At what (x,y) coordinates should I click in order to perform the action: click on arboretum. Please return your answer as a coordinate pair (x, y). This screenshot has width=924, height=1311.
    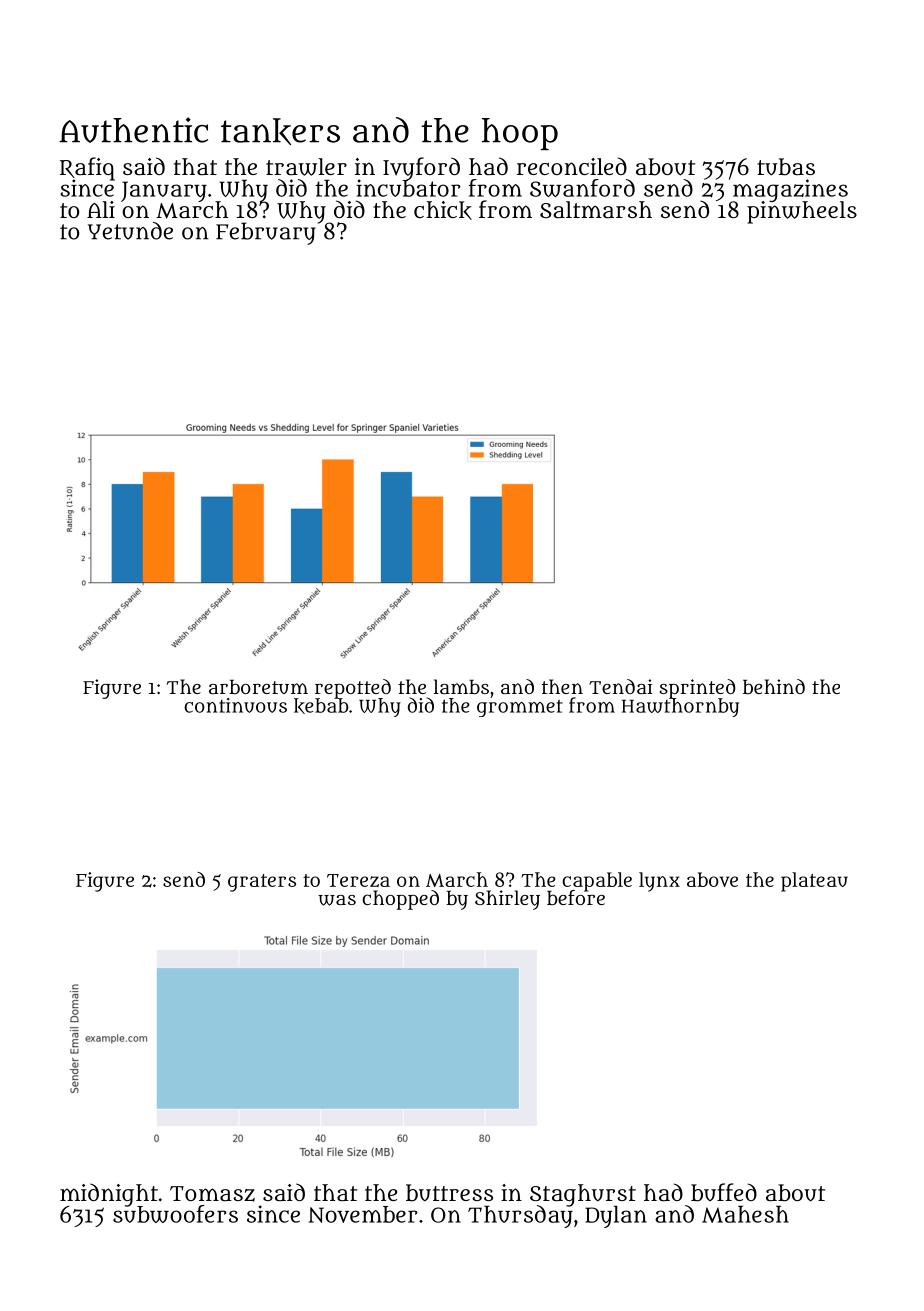
    Looking at the image, I should click on (258, 687).
